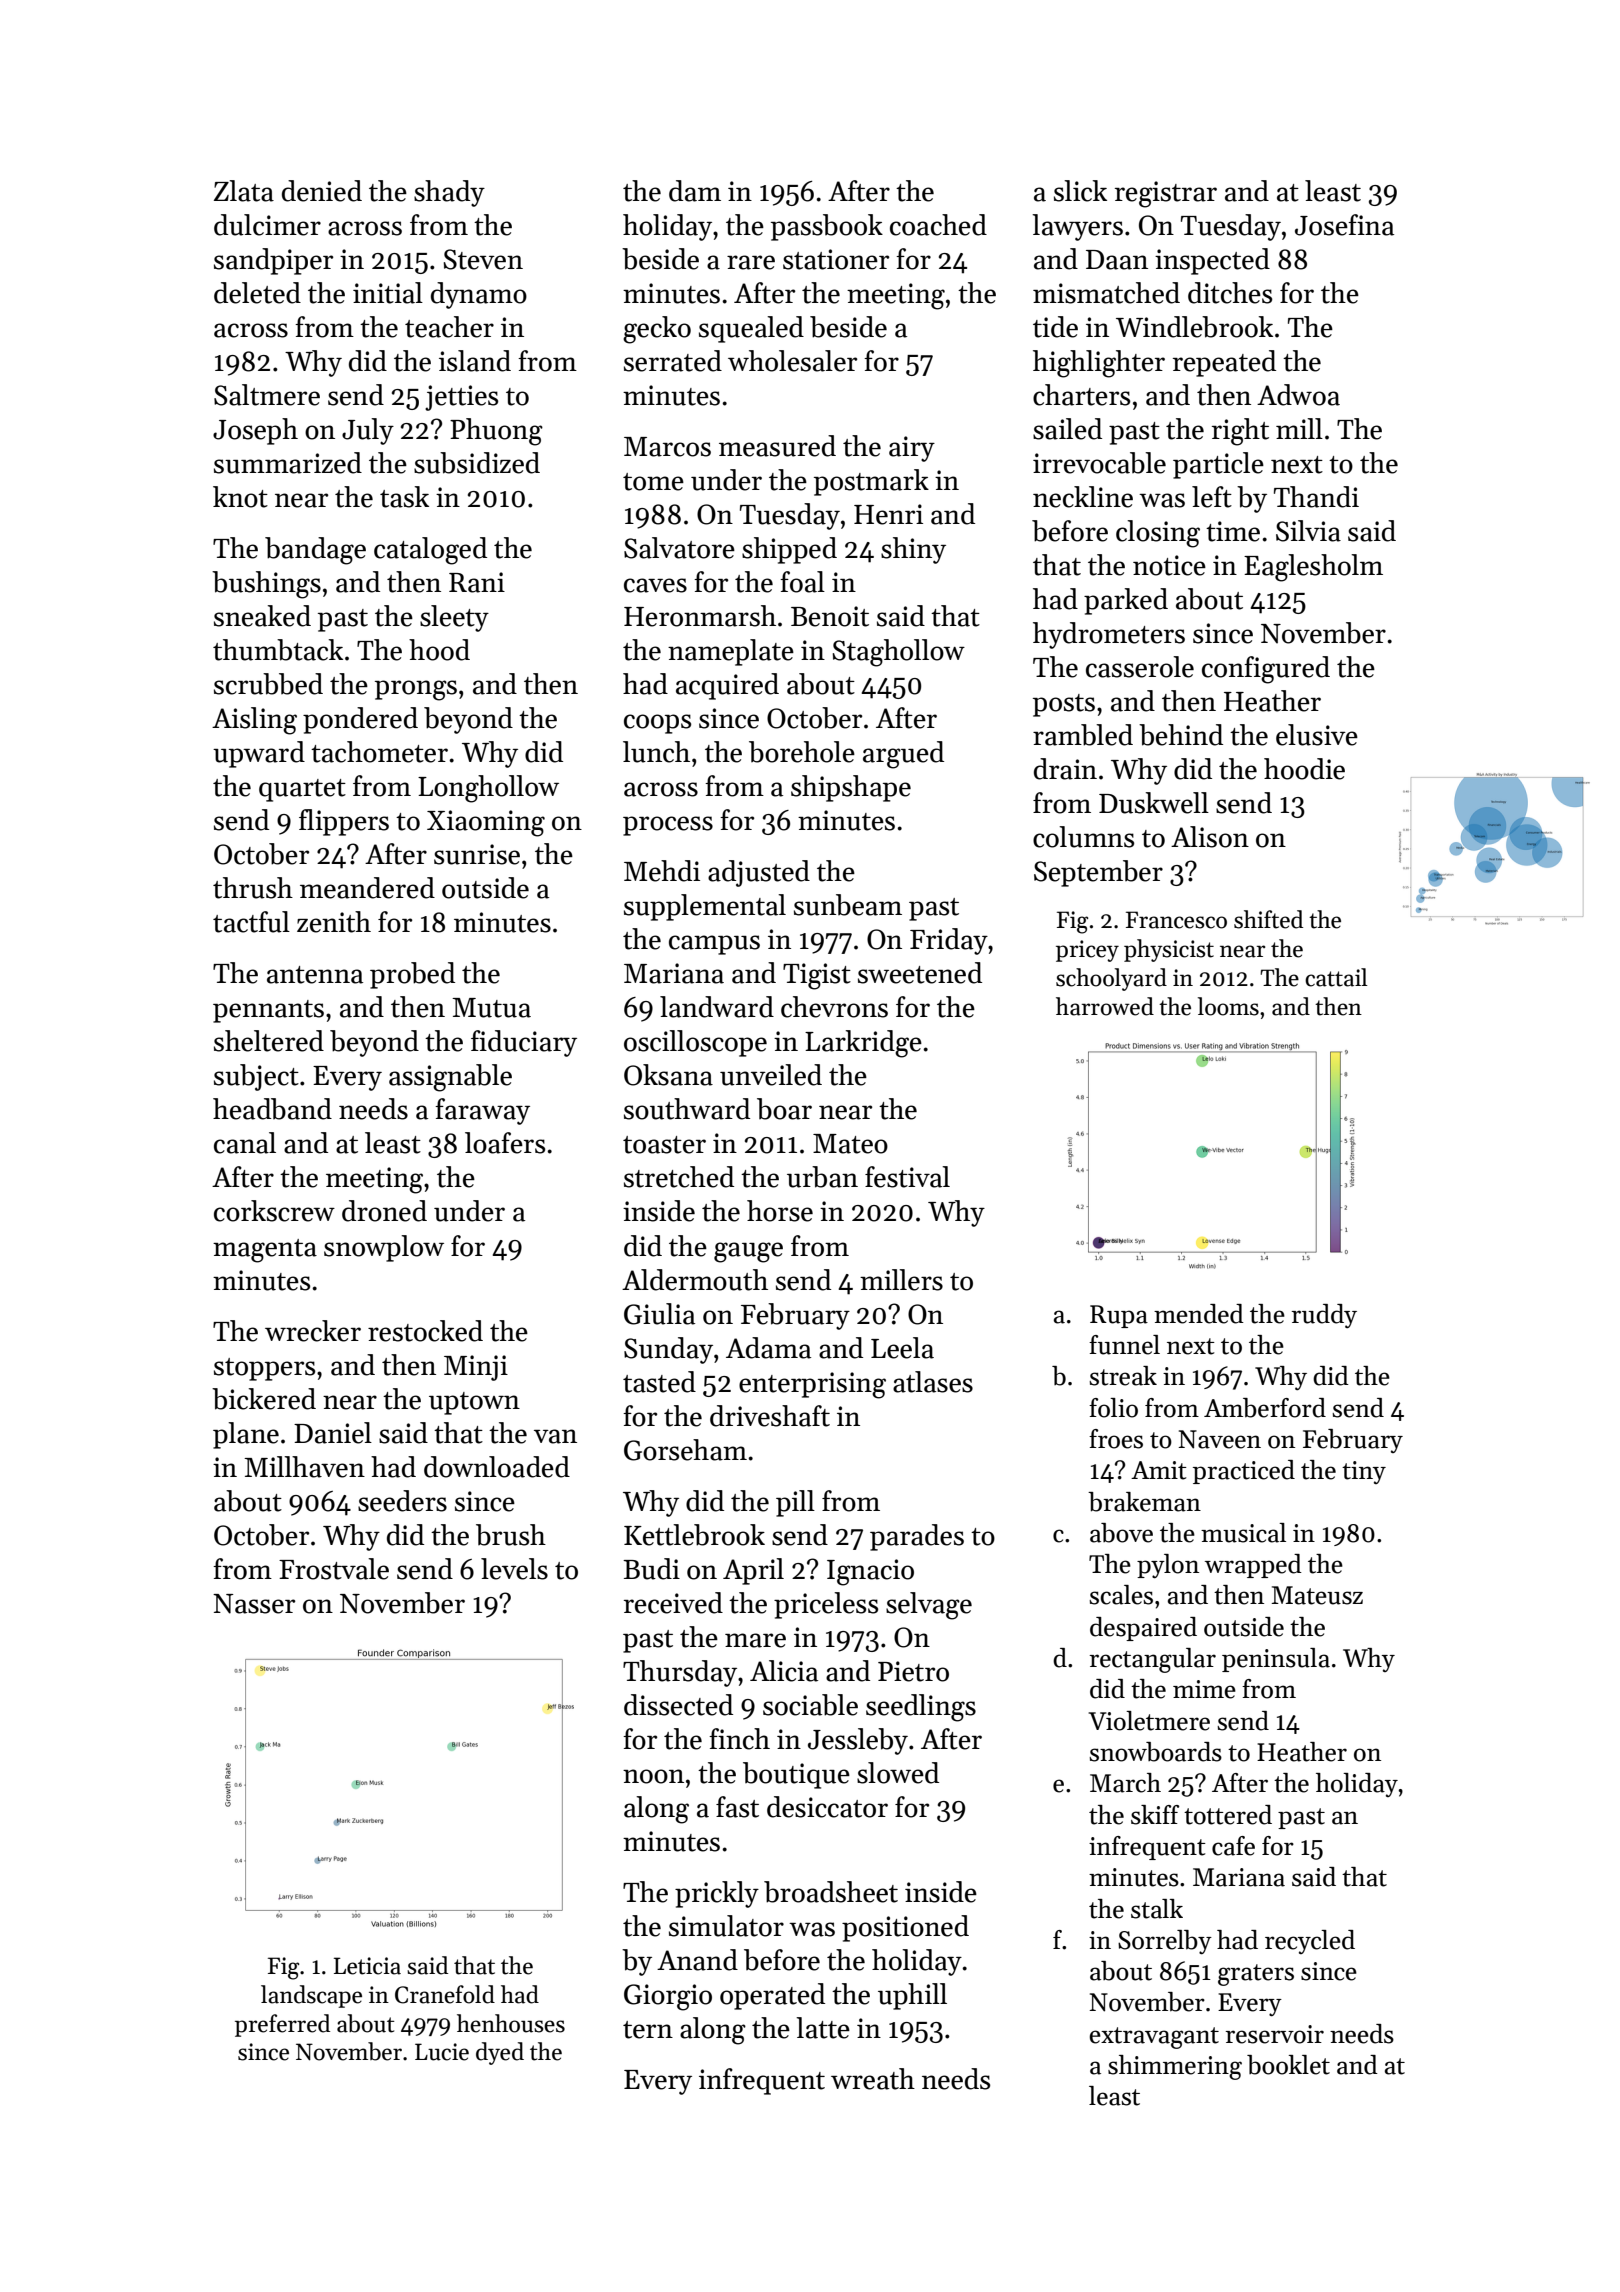 The width and height of the page is (1620, 2292). Describe the element at coordinates (254, 721) in the page. I see `Aisling` at that location.
